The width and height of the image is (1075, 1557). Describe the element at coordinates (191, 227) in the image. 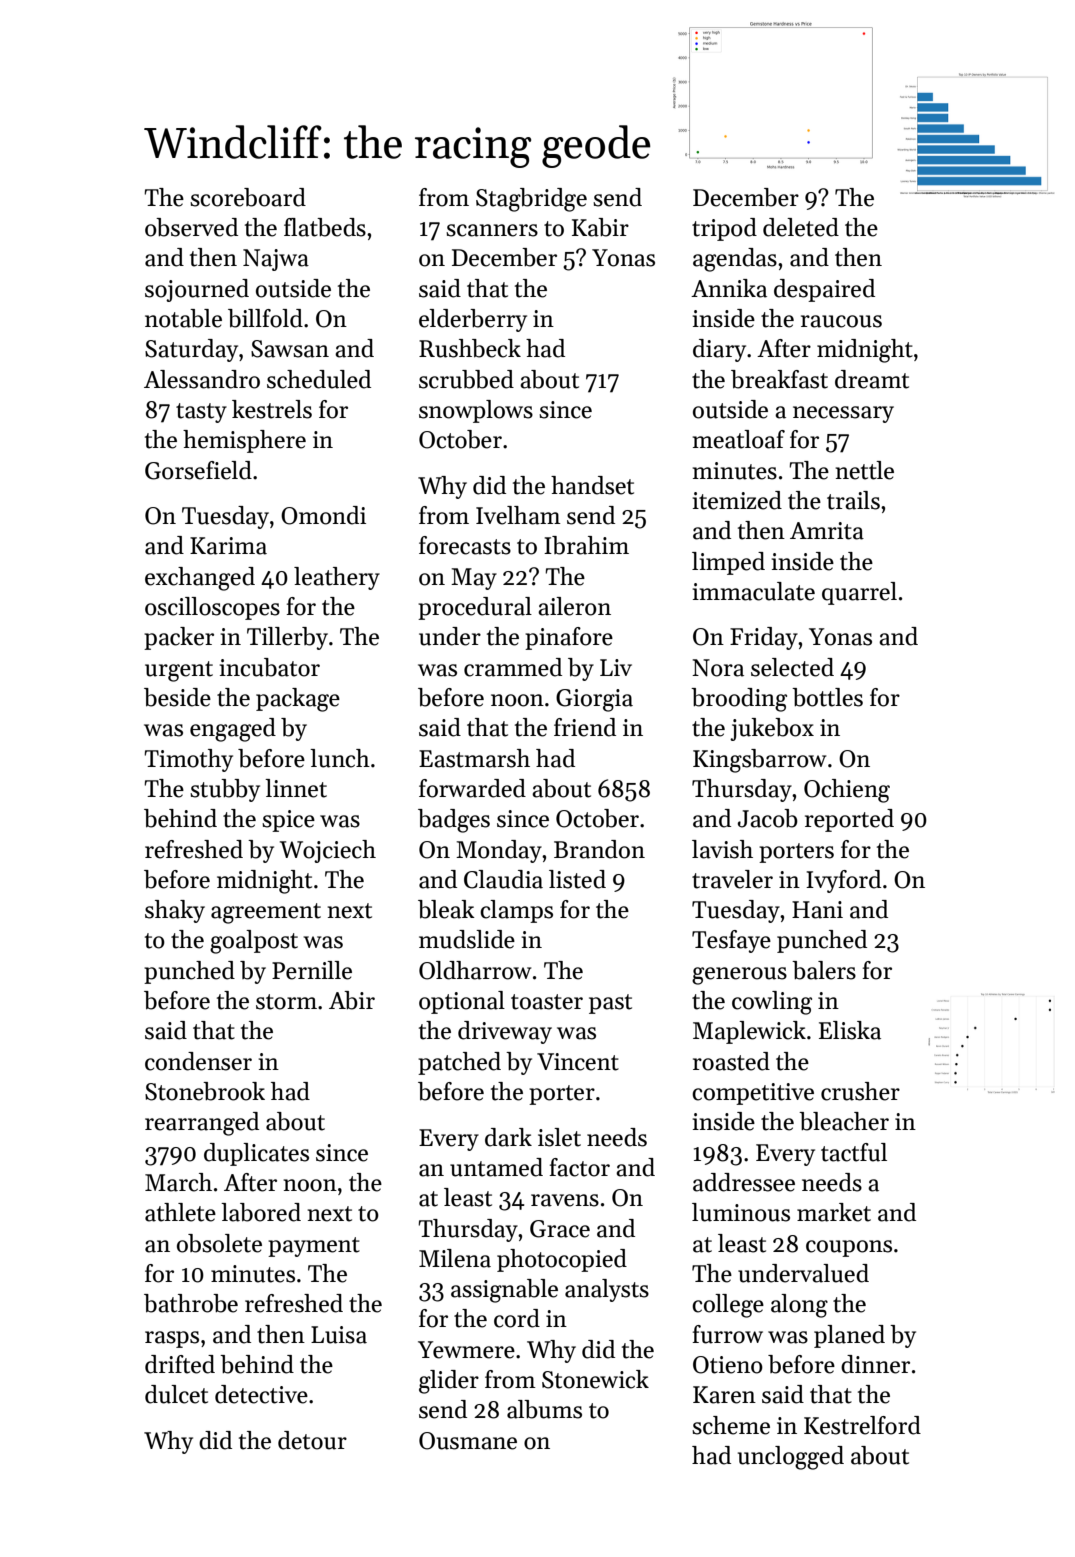

I see `observed` at that location.
